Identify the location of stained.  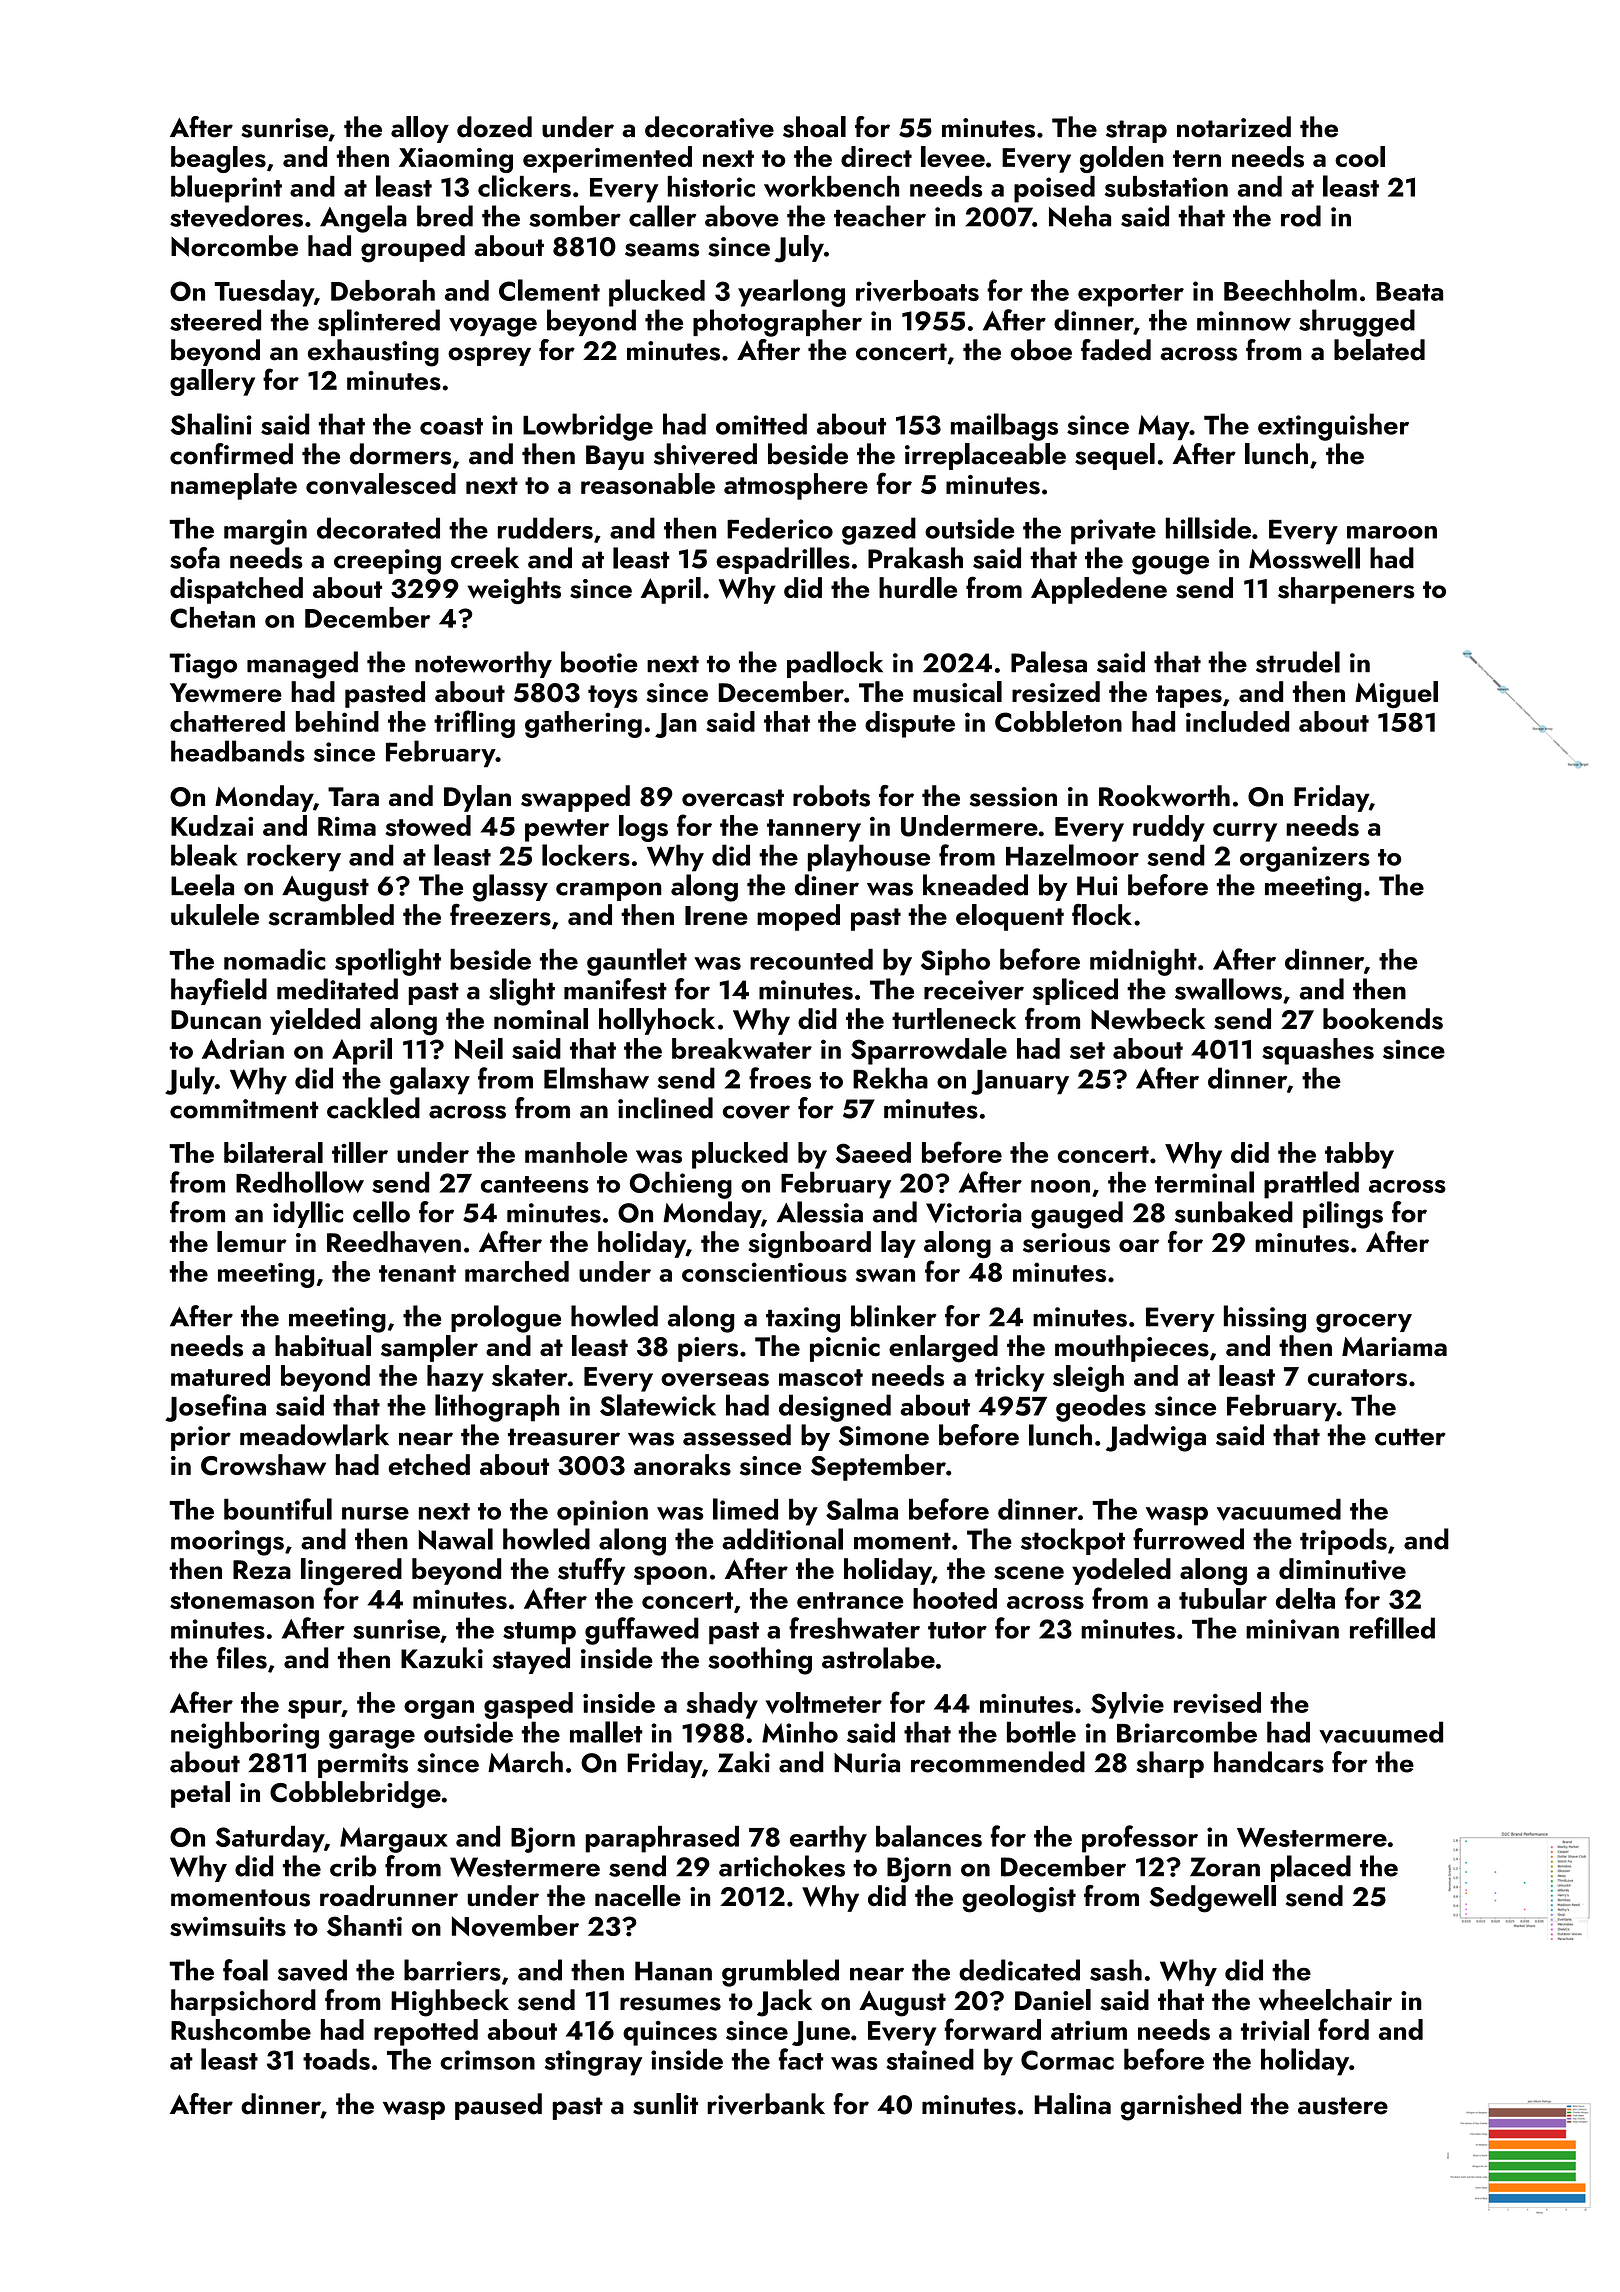
(930, 2059).
